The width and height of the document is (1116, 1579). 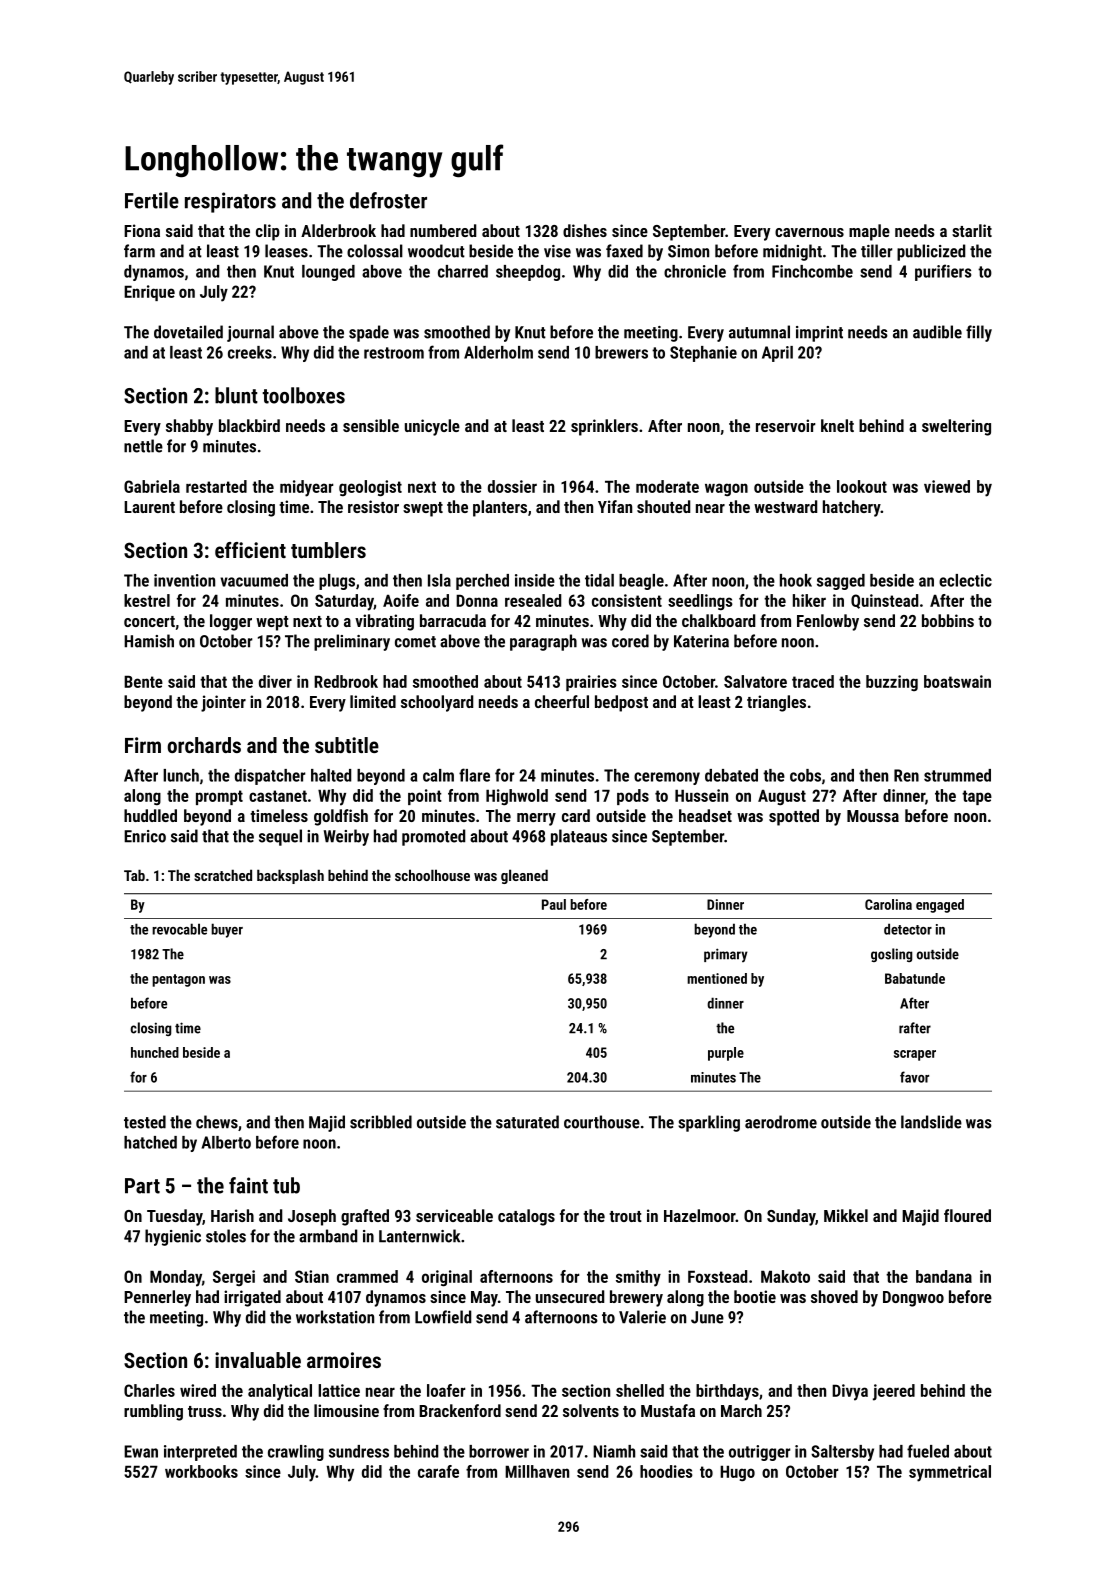 I want to click on jeered, so click(x=894, y=1392).
